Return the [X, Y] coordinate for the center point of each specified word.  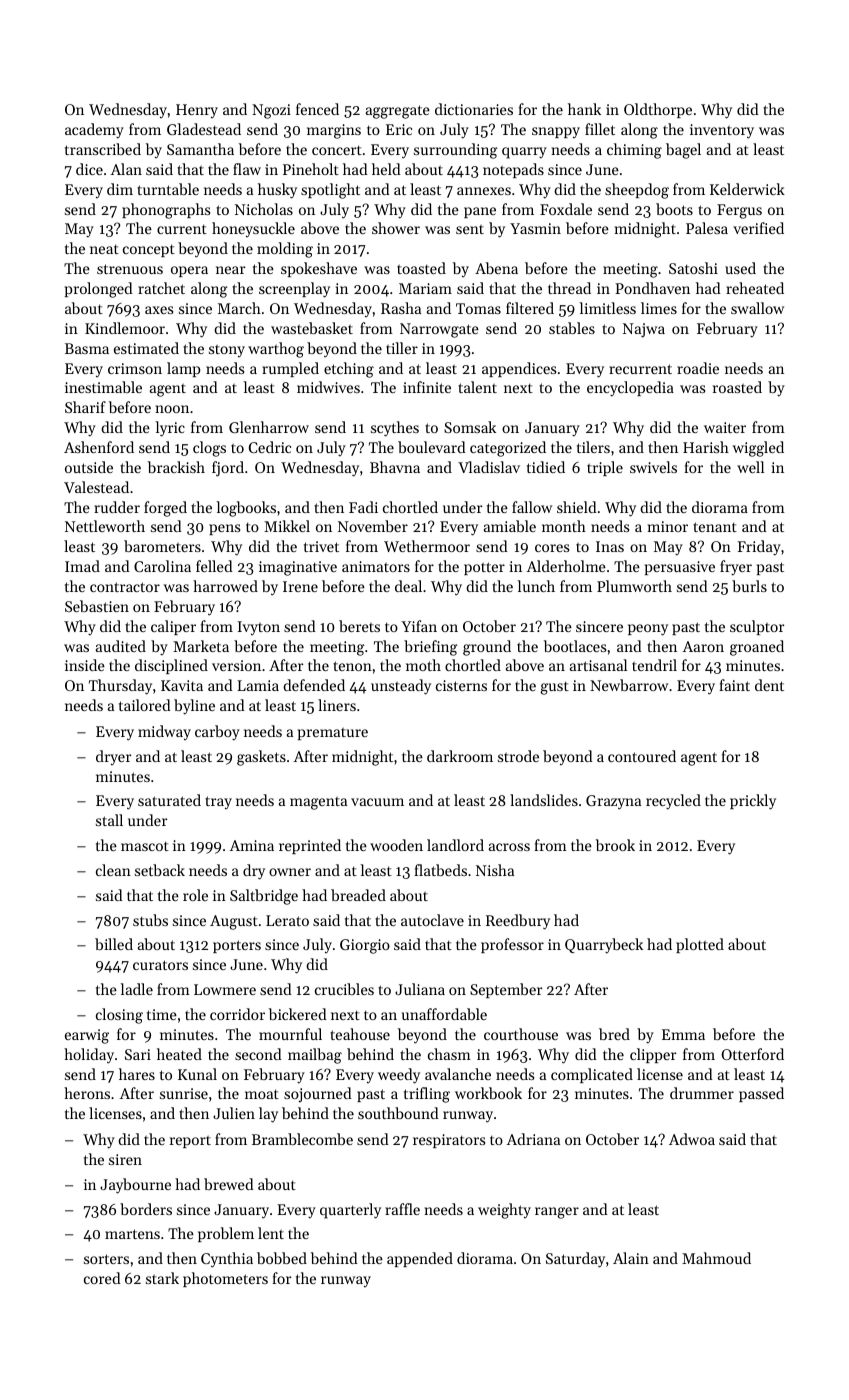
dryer [114, 757]
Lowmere [225, 989]
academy [94, 131]
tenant [715, 527]
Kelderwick [747, 189]
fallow [532, 507]
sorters [106, 1259]
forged [165, 509]
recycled [673, 802]
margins [334, 131]
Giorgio [365, 946]
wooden [396, 845]
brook [615, 845]
